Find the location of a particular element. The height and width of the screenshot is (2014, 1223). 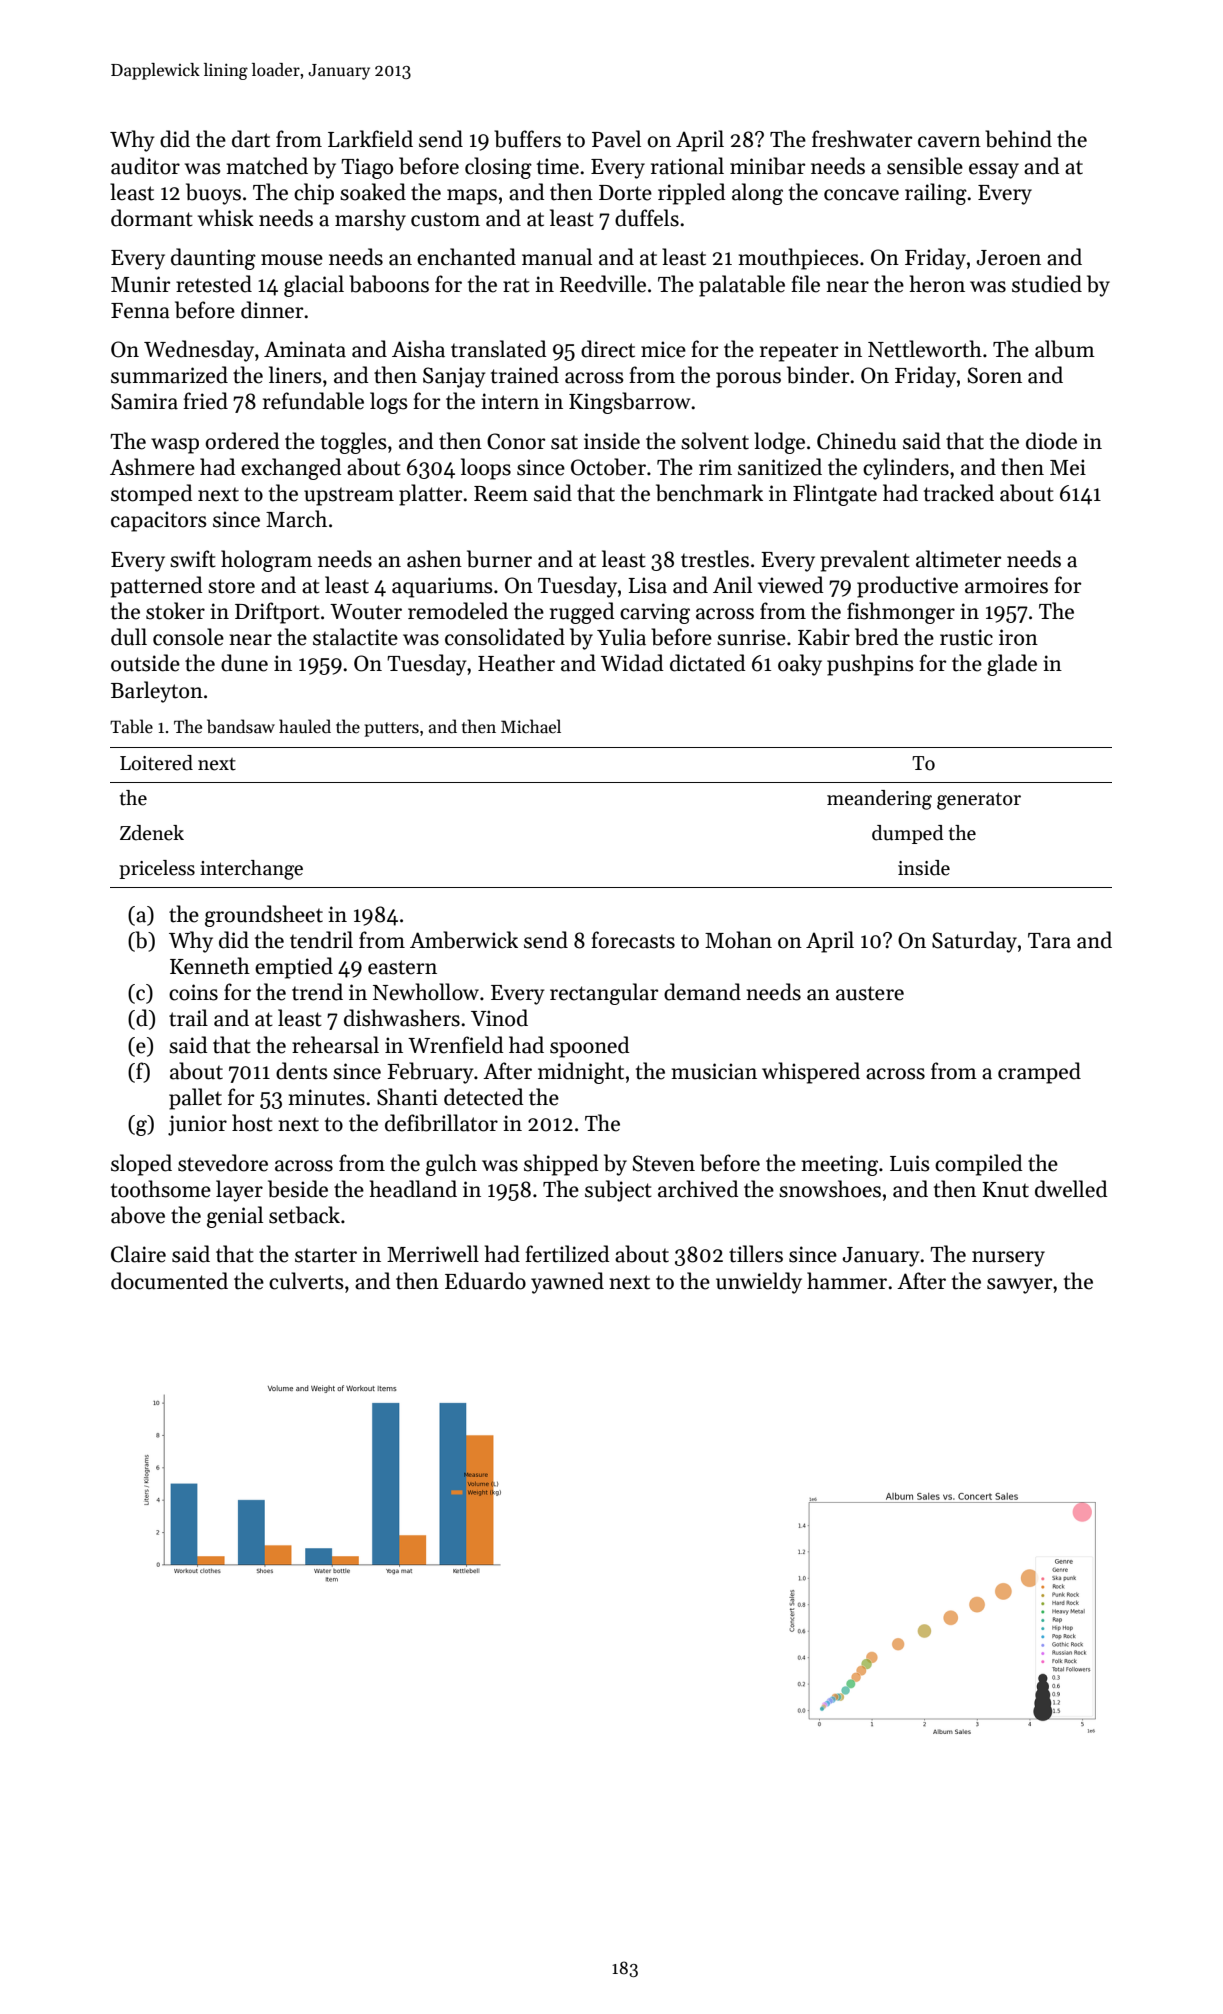

whispered is located at coordinates (811, 1073).
